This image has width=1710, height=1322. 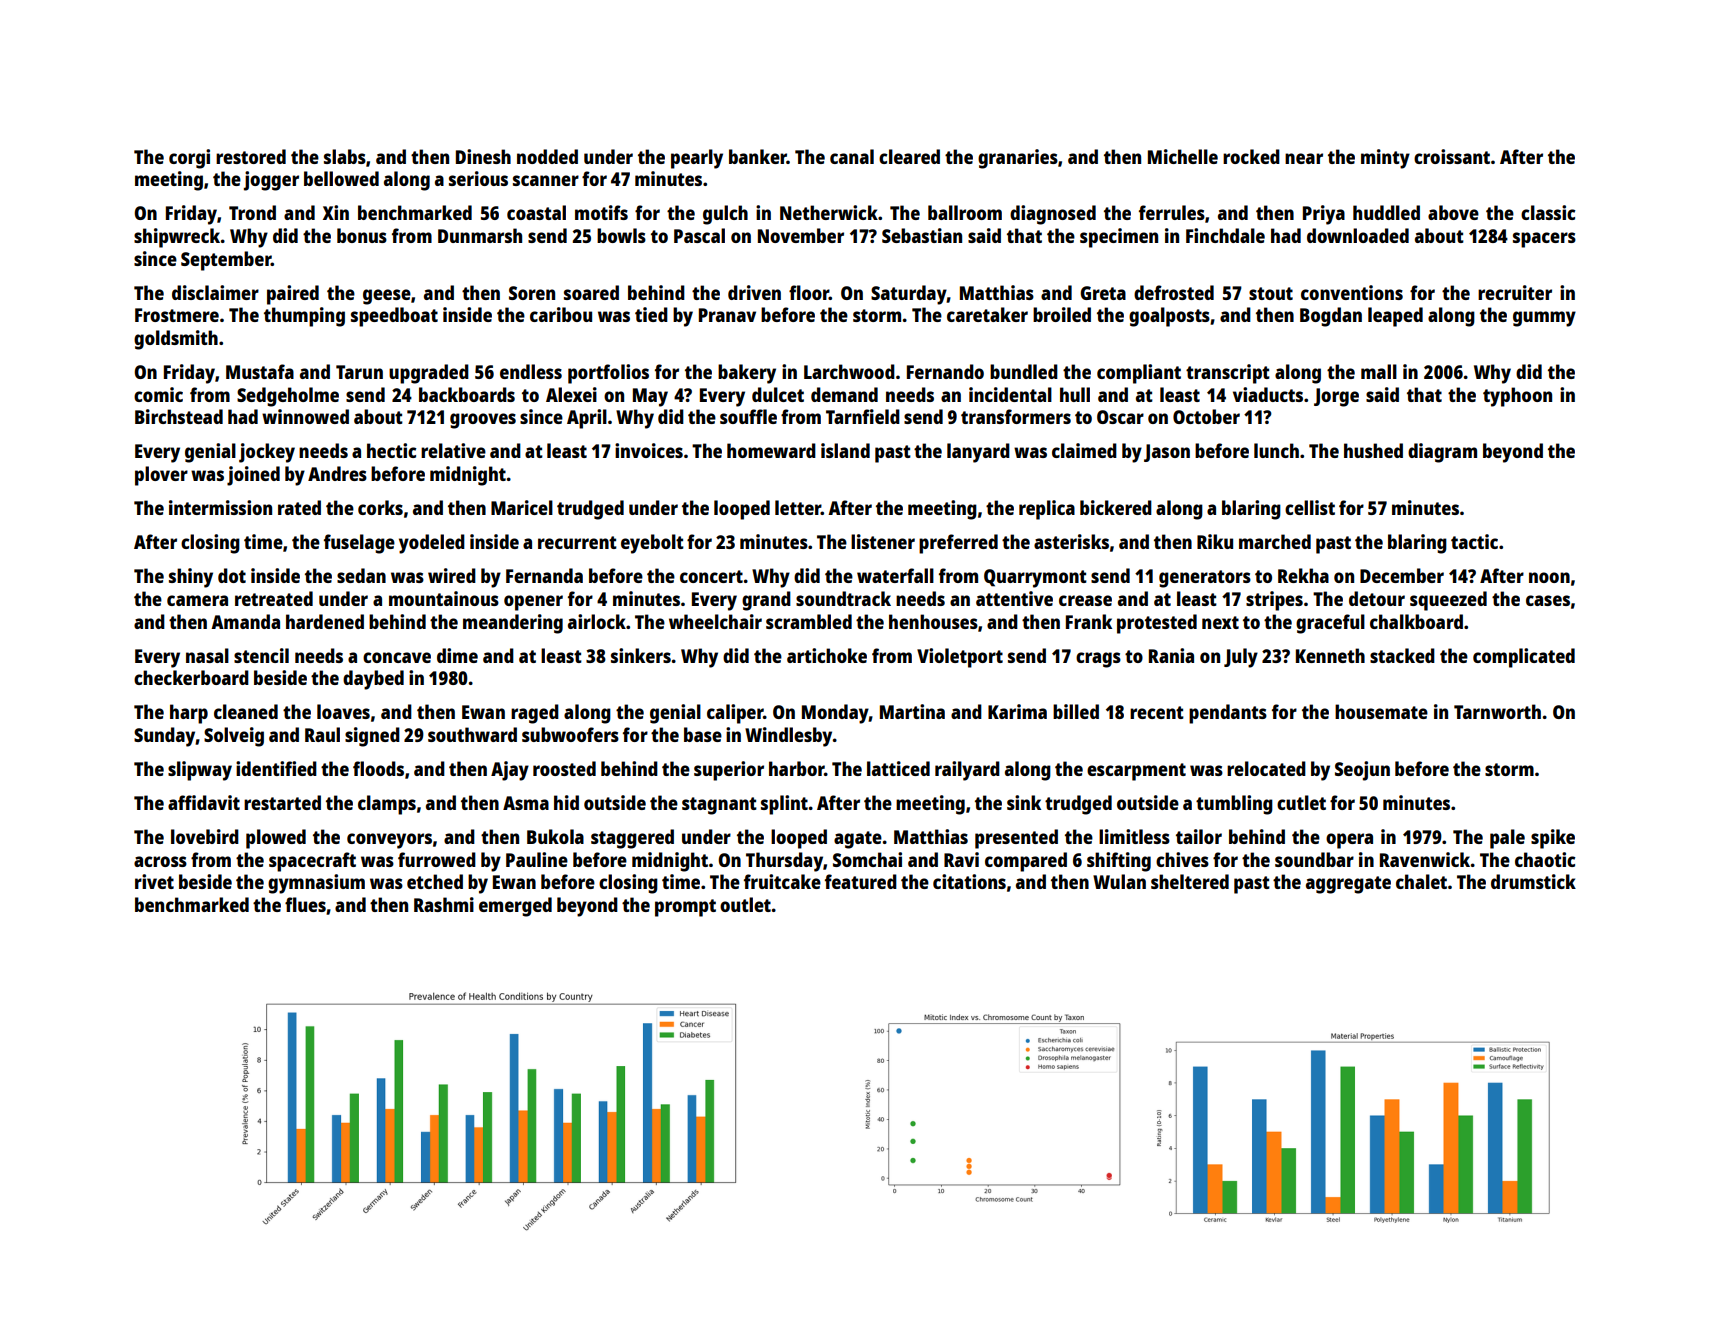 What do you see at coordinates (1251, 156) in the image?
I see `rocked` at bounding box center [1251, 156].
